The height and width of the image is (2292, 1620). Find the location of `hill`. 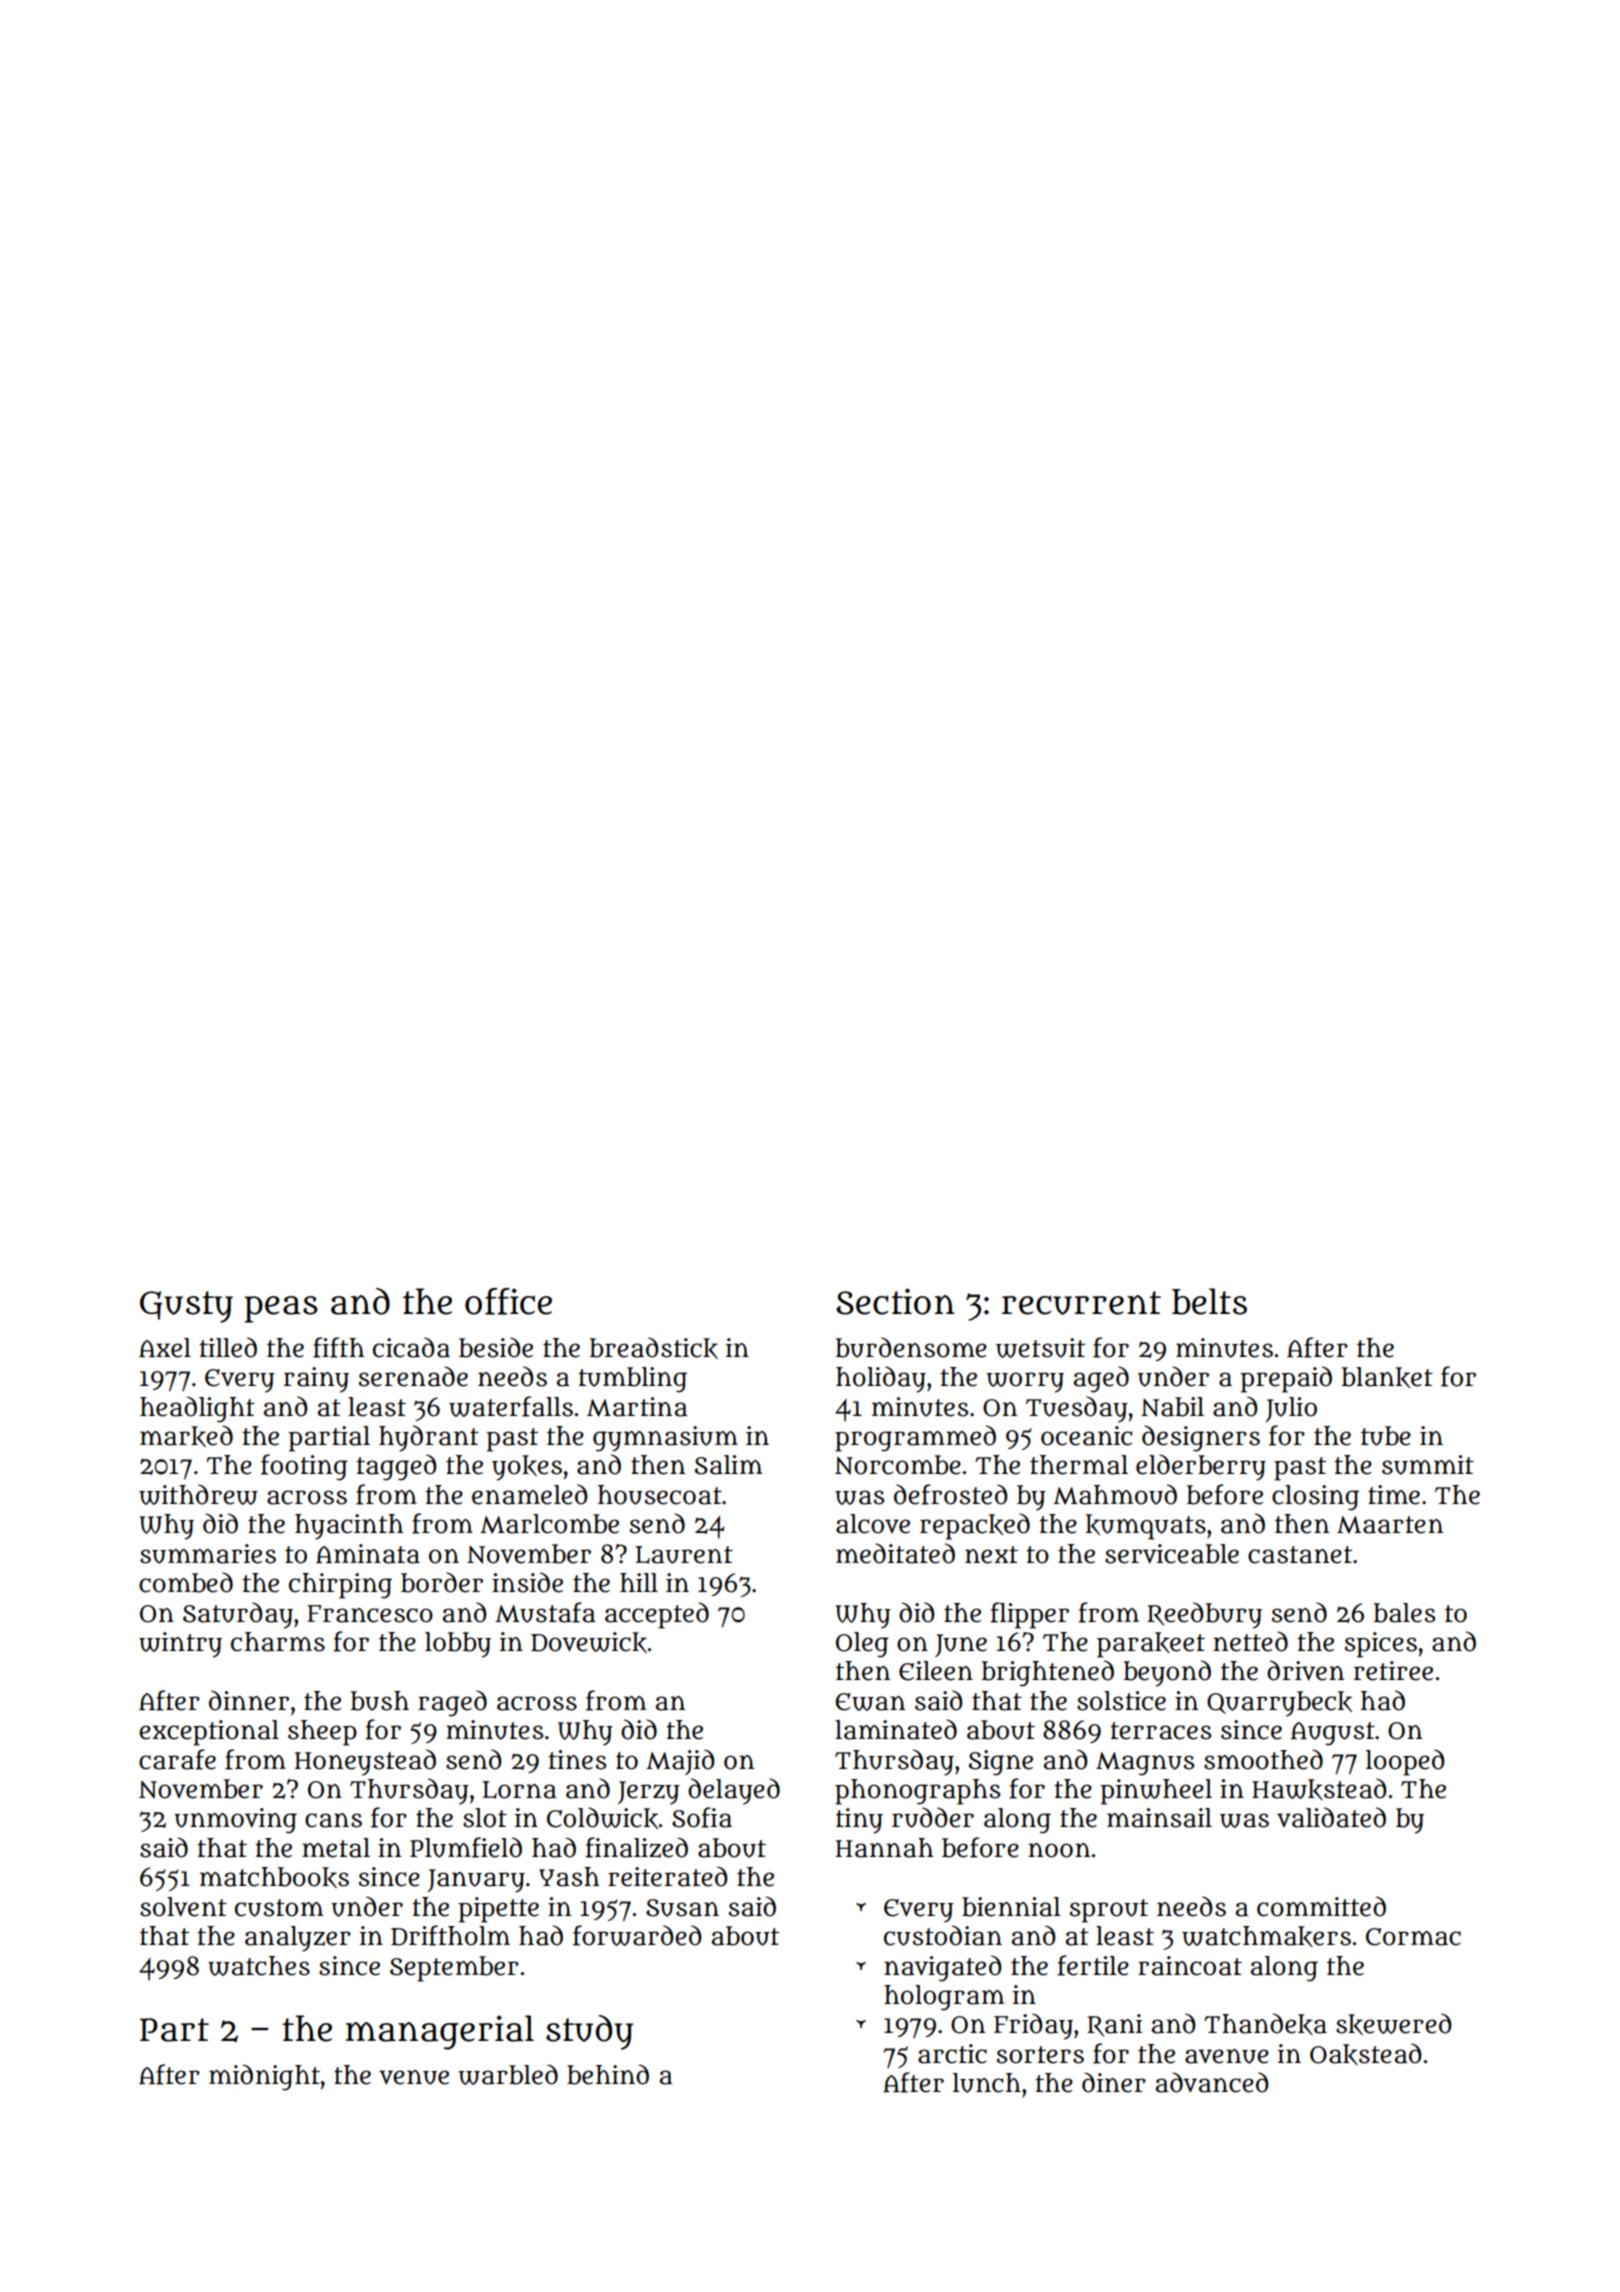

hill is located at coordinates (639, 1582).
